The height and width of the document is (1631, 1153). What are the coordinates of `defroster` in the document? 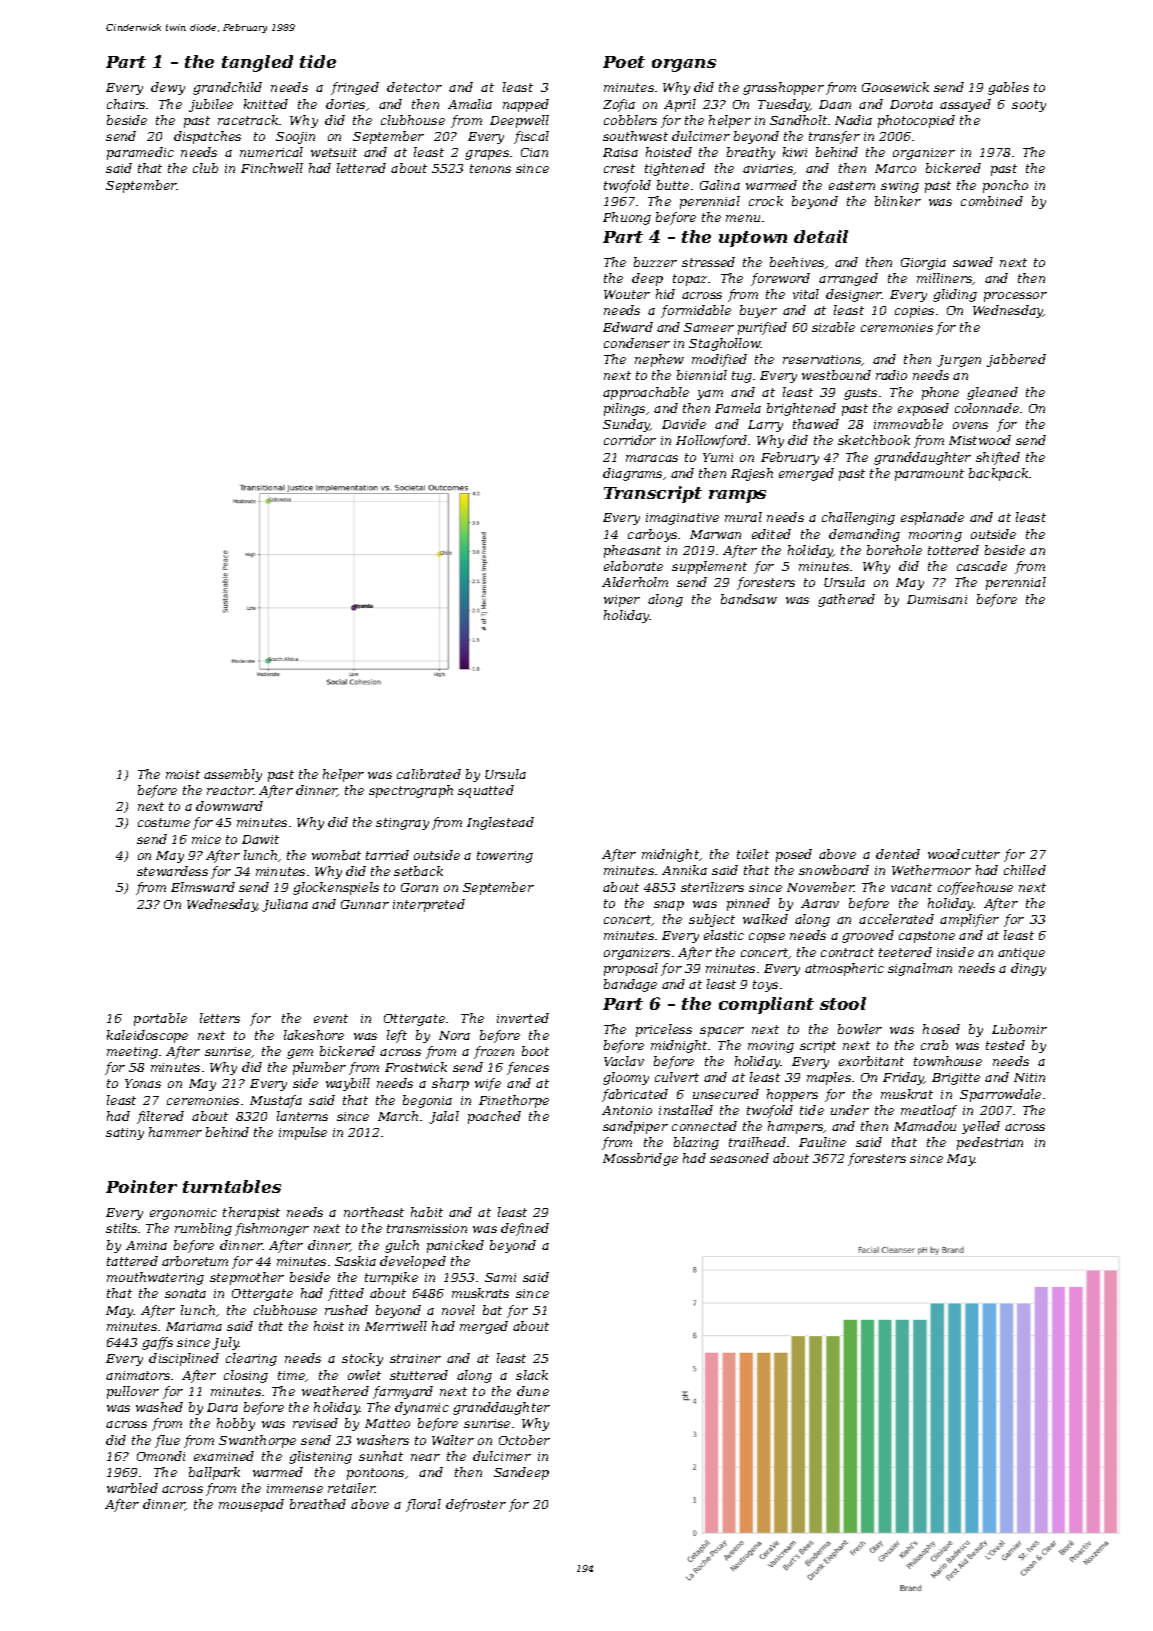 It's located at (476, 1505).
